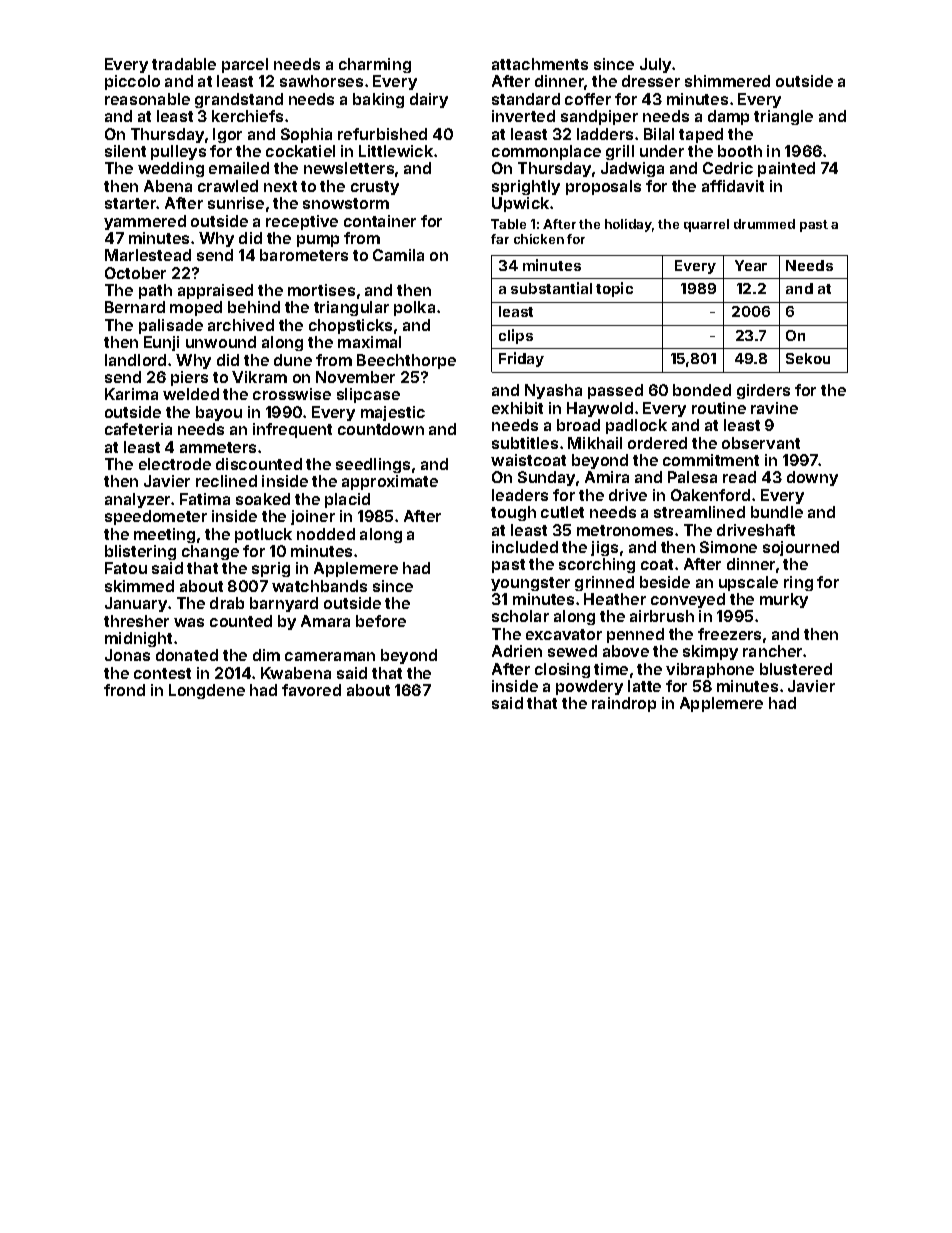 This image has height=1233, width=952. I want to click on affidavit, so click(733, 186).
